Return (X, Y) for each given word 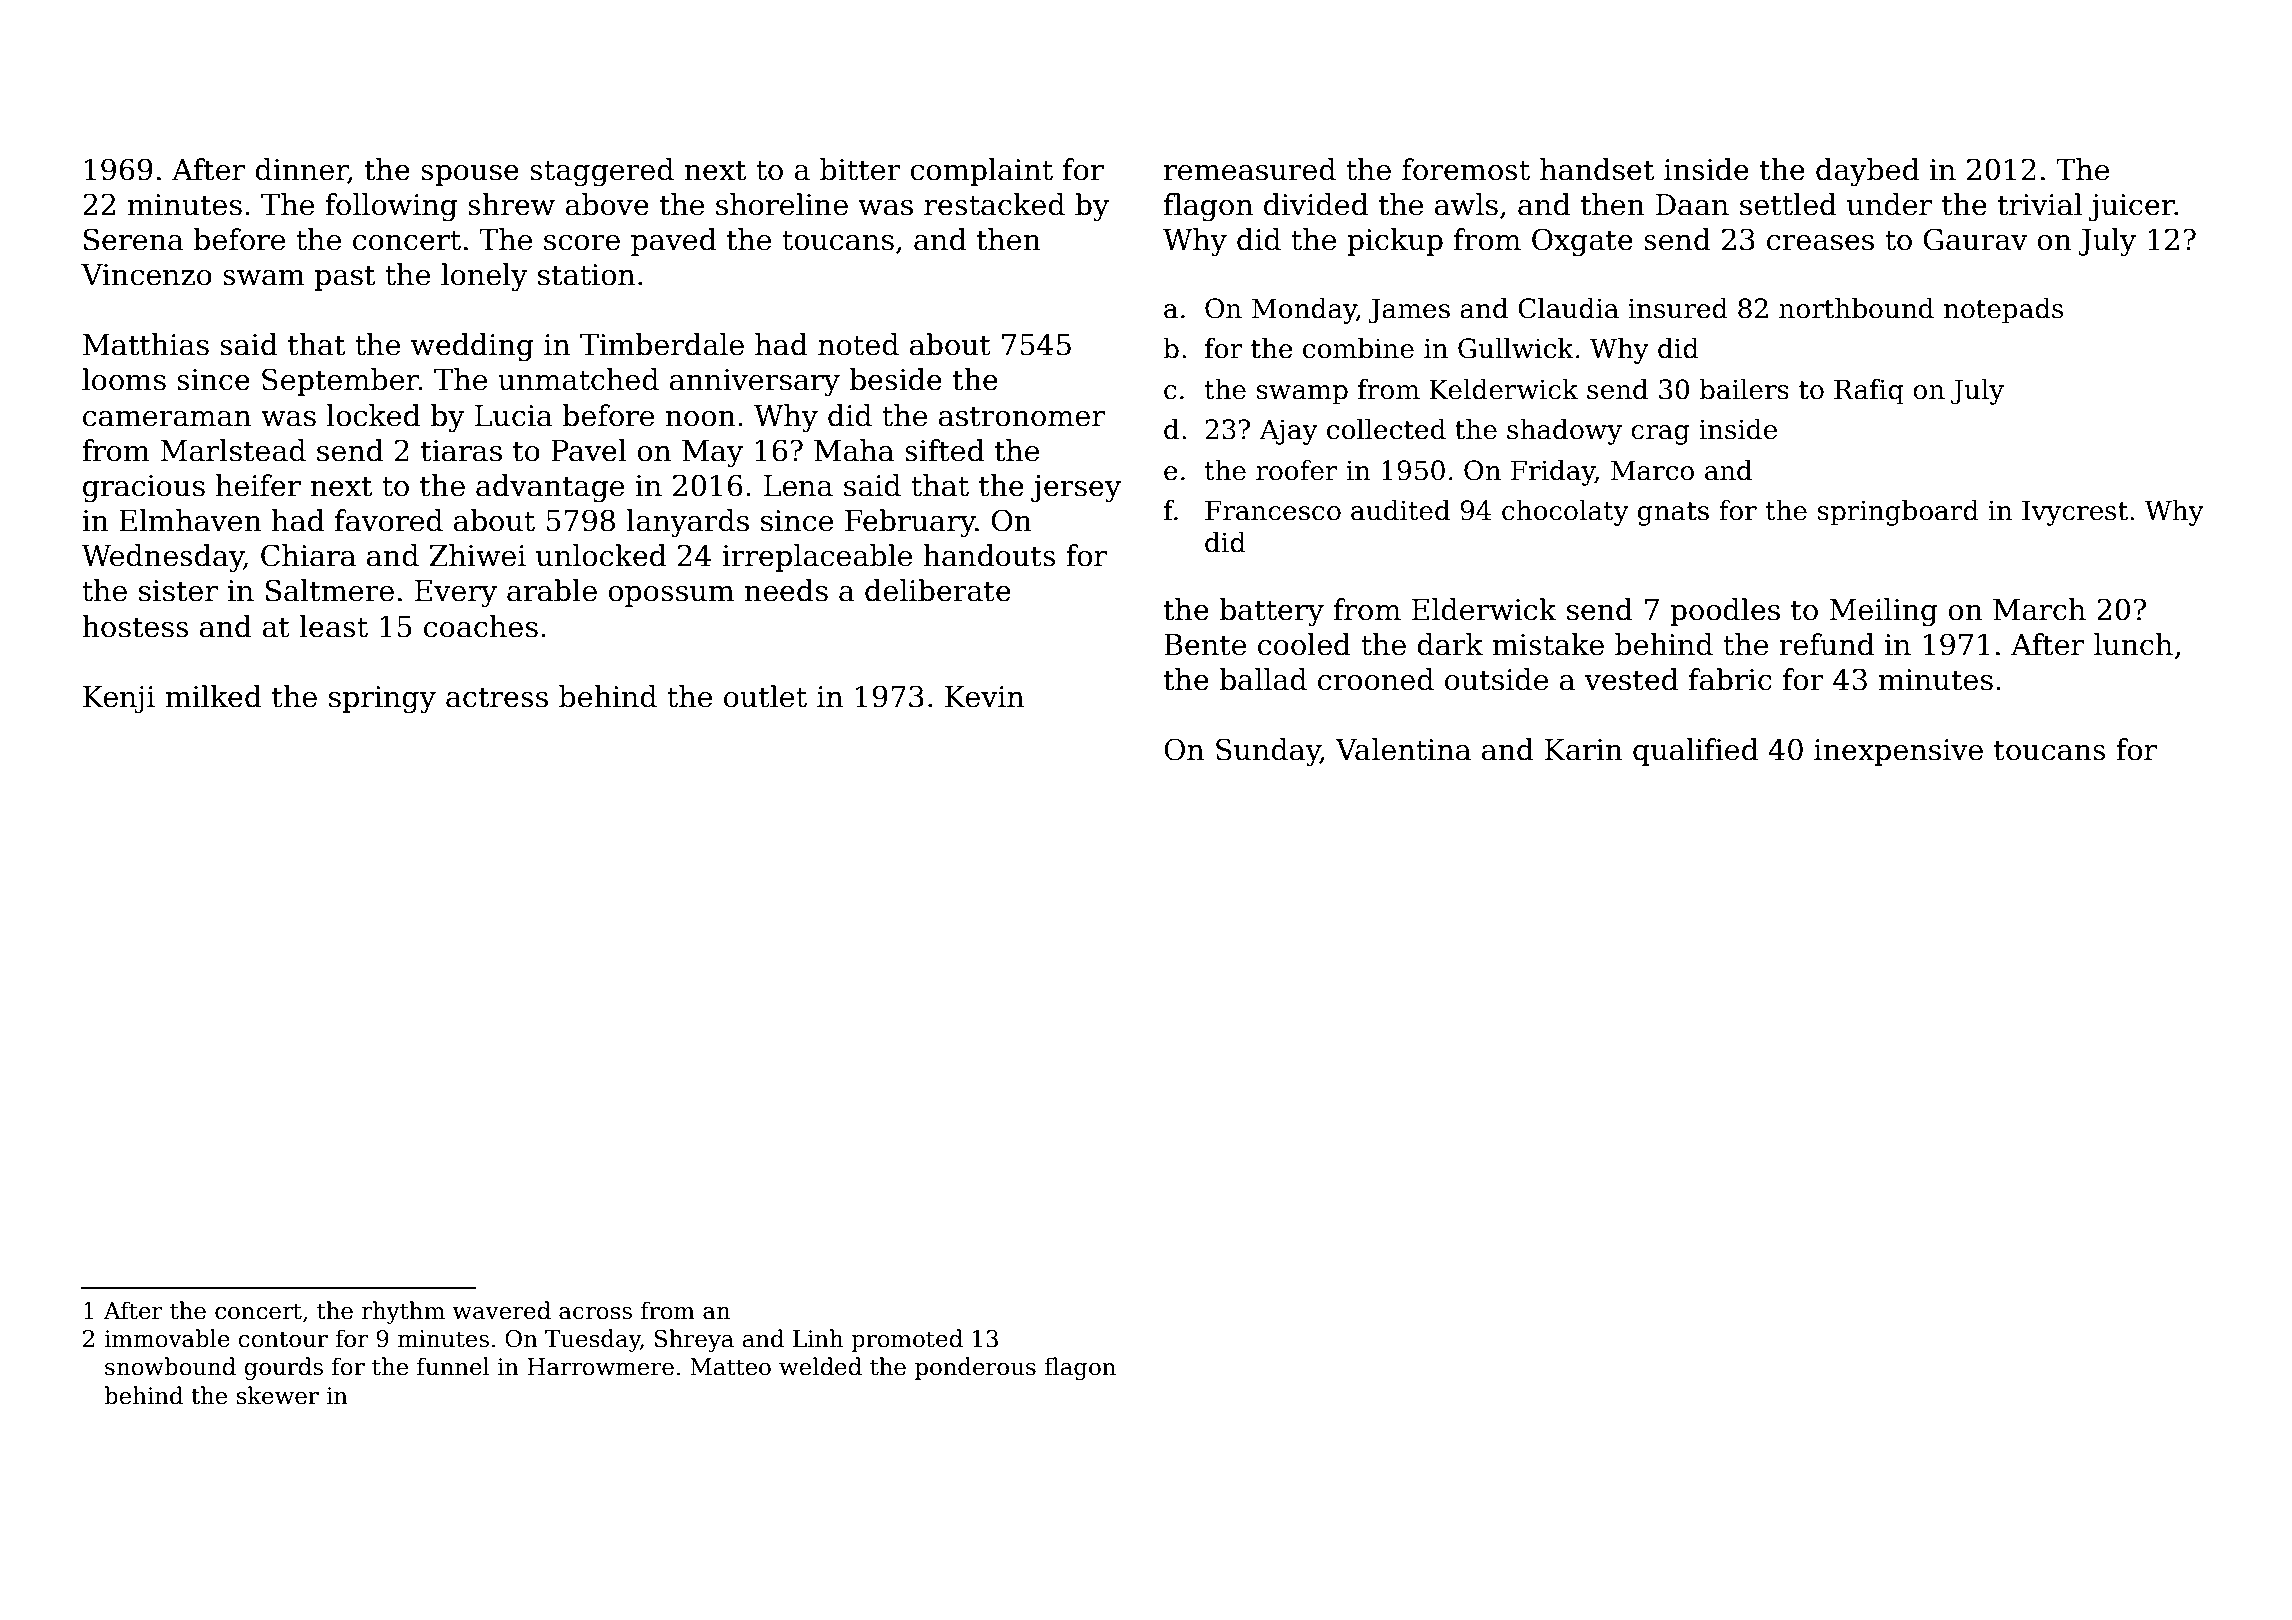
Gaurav (1976, 239)
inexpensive (1898, 752)
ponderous (975, 1368)
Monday (1304, 311)
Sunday (1268, 752)
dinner (301, 170)
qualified (1695, 752)
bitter (860, 169)
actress (497, 698)
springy (382, 700)
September (340, 382)
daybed (1867, 172)
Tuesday (593, 1340)
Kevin (984, 697)
